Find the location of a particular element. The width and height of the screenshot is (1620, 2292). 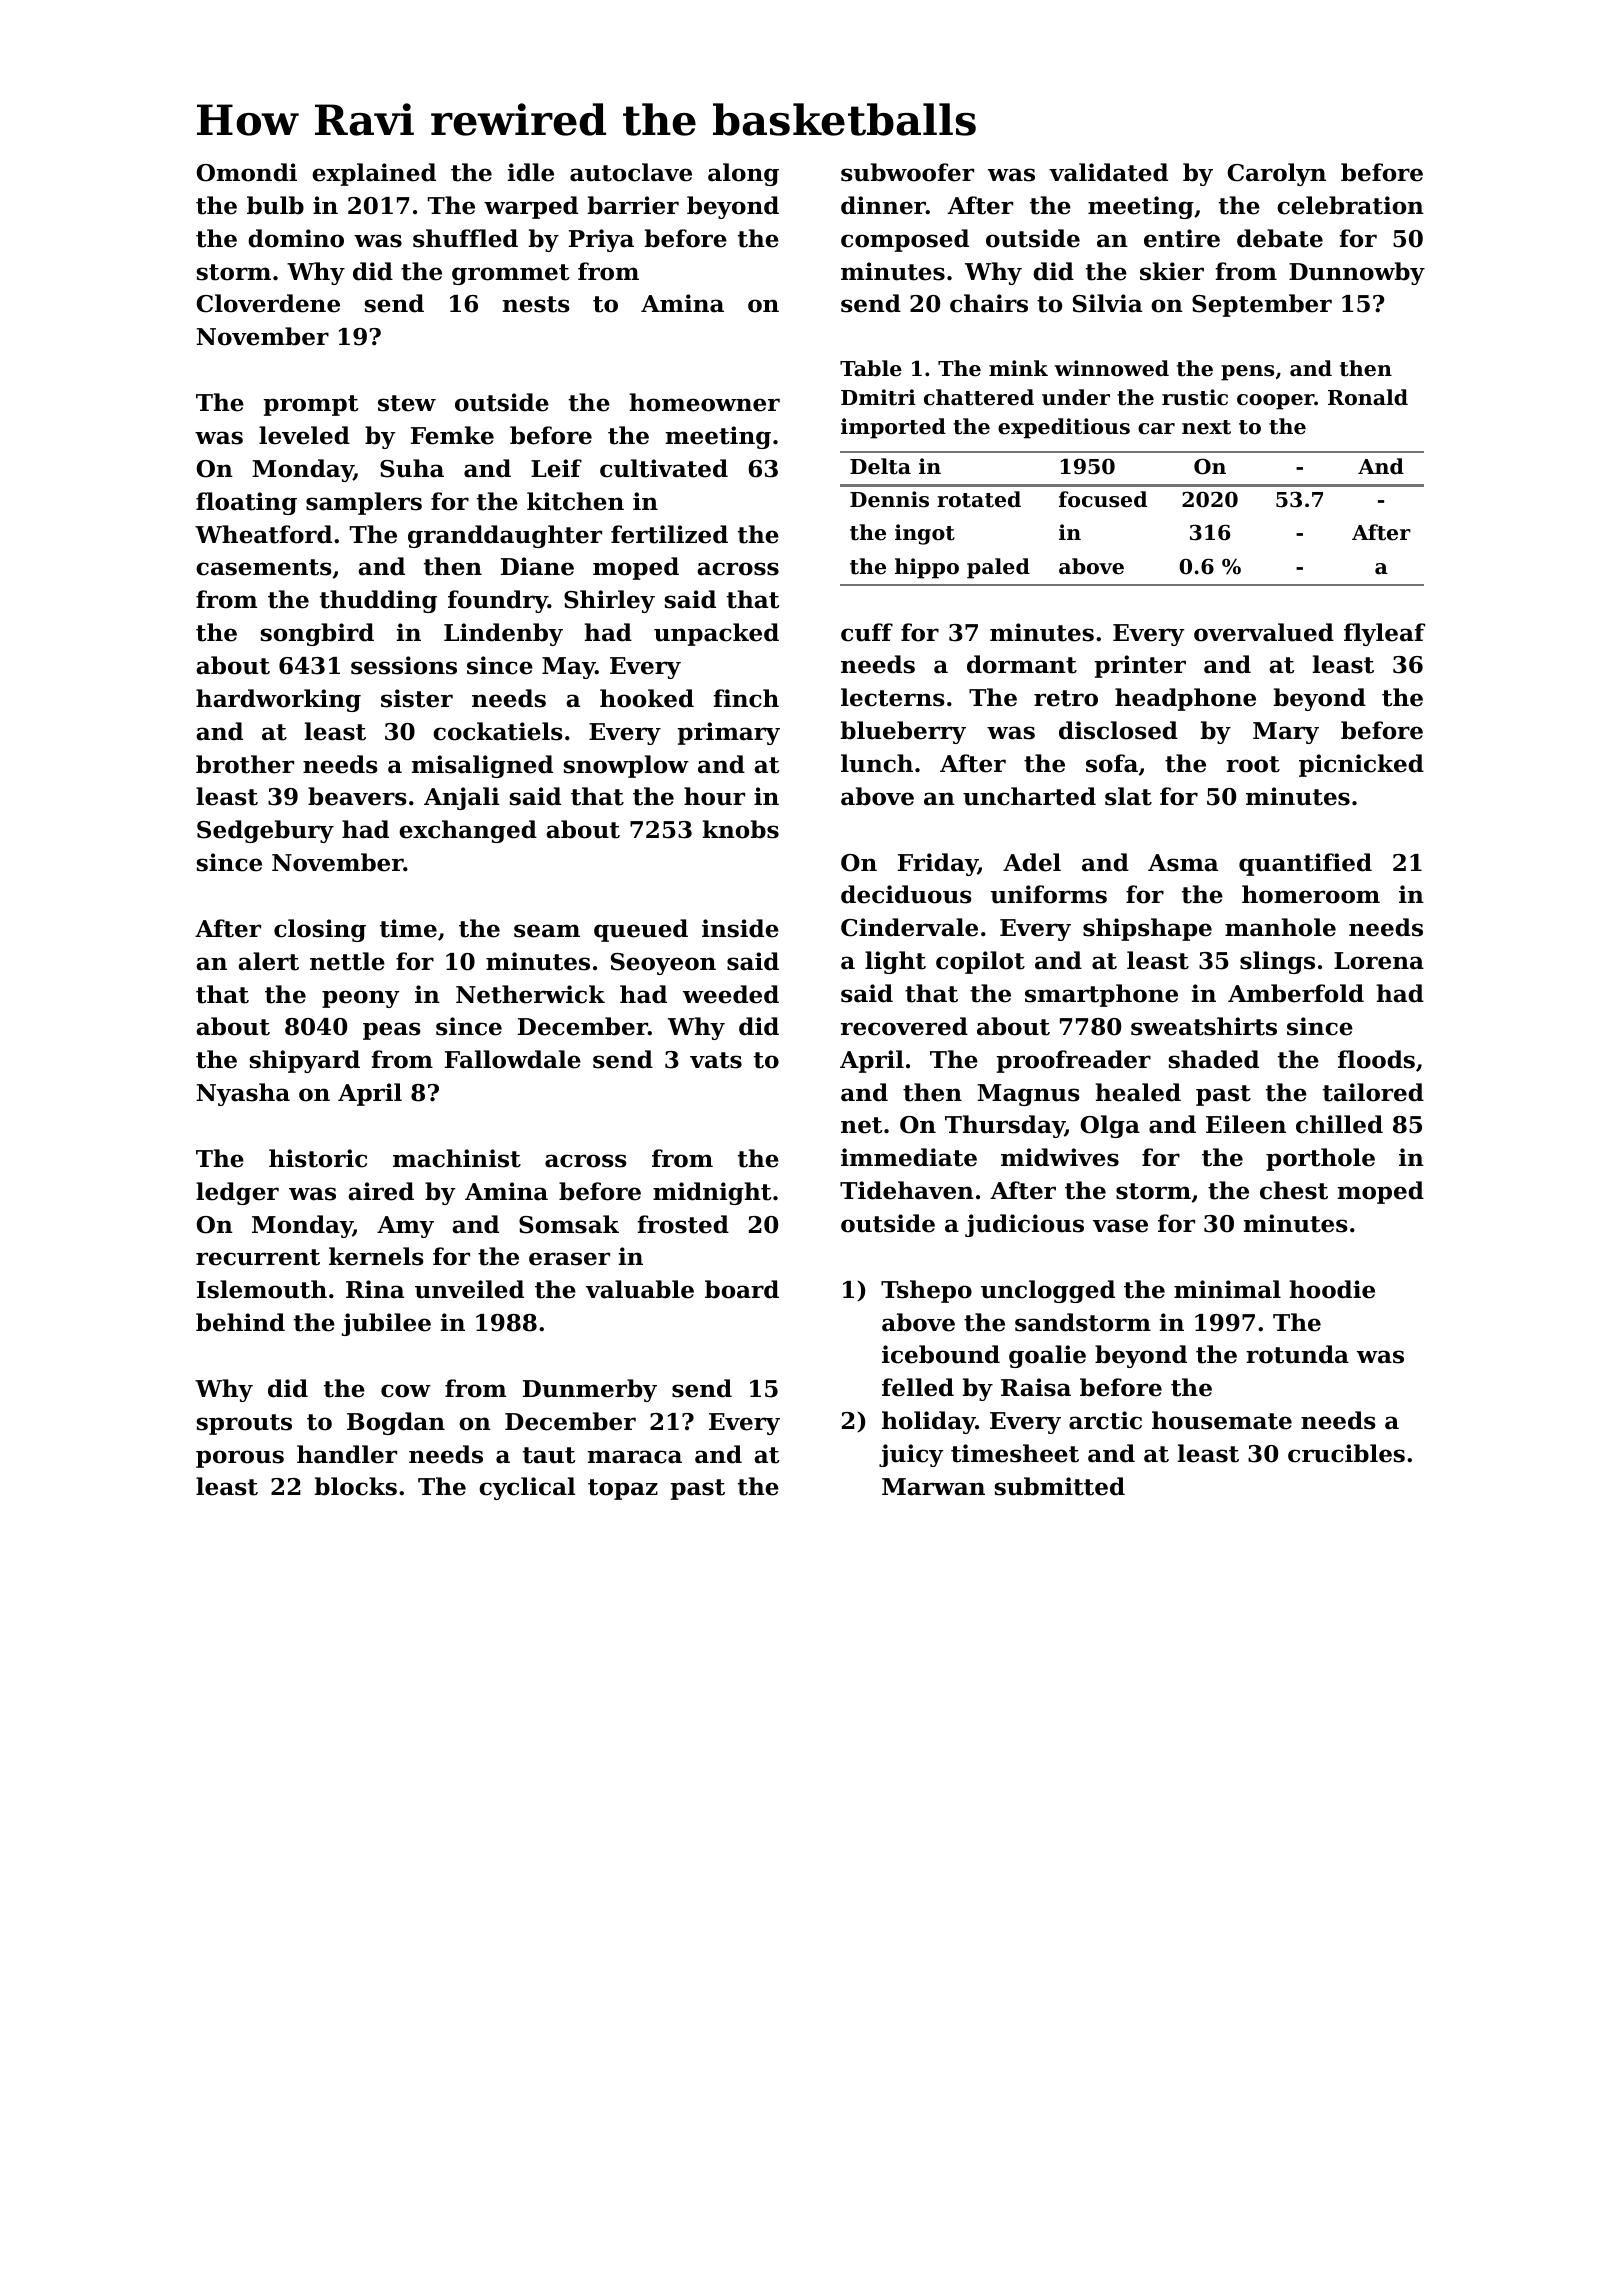

porthole is located at coordinates (1320, 1159).
